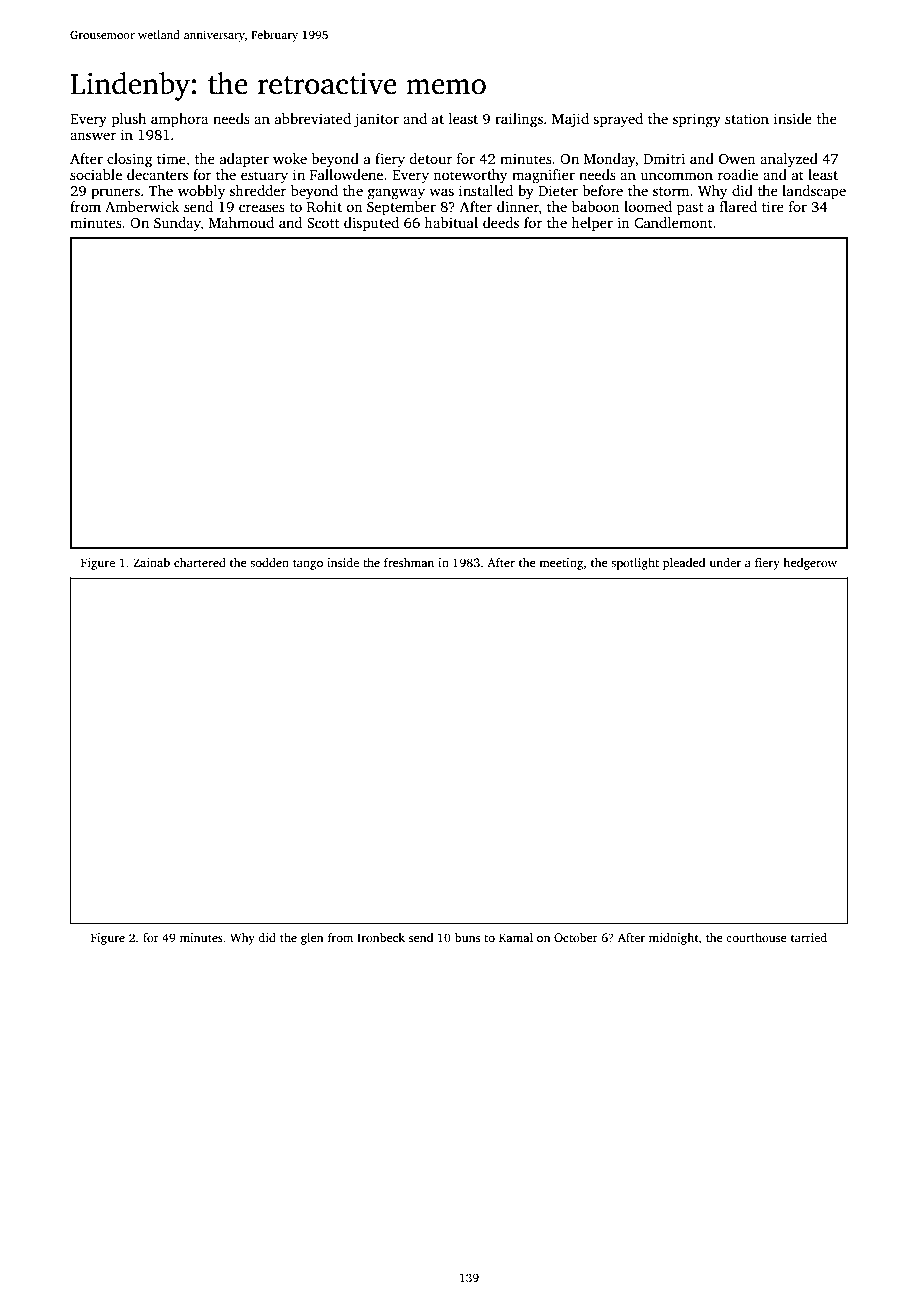  What do you see at coordinates (747, 118) in the page?
I see `station` at bounding box center [747, 118].
